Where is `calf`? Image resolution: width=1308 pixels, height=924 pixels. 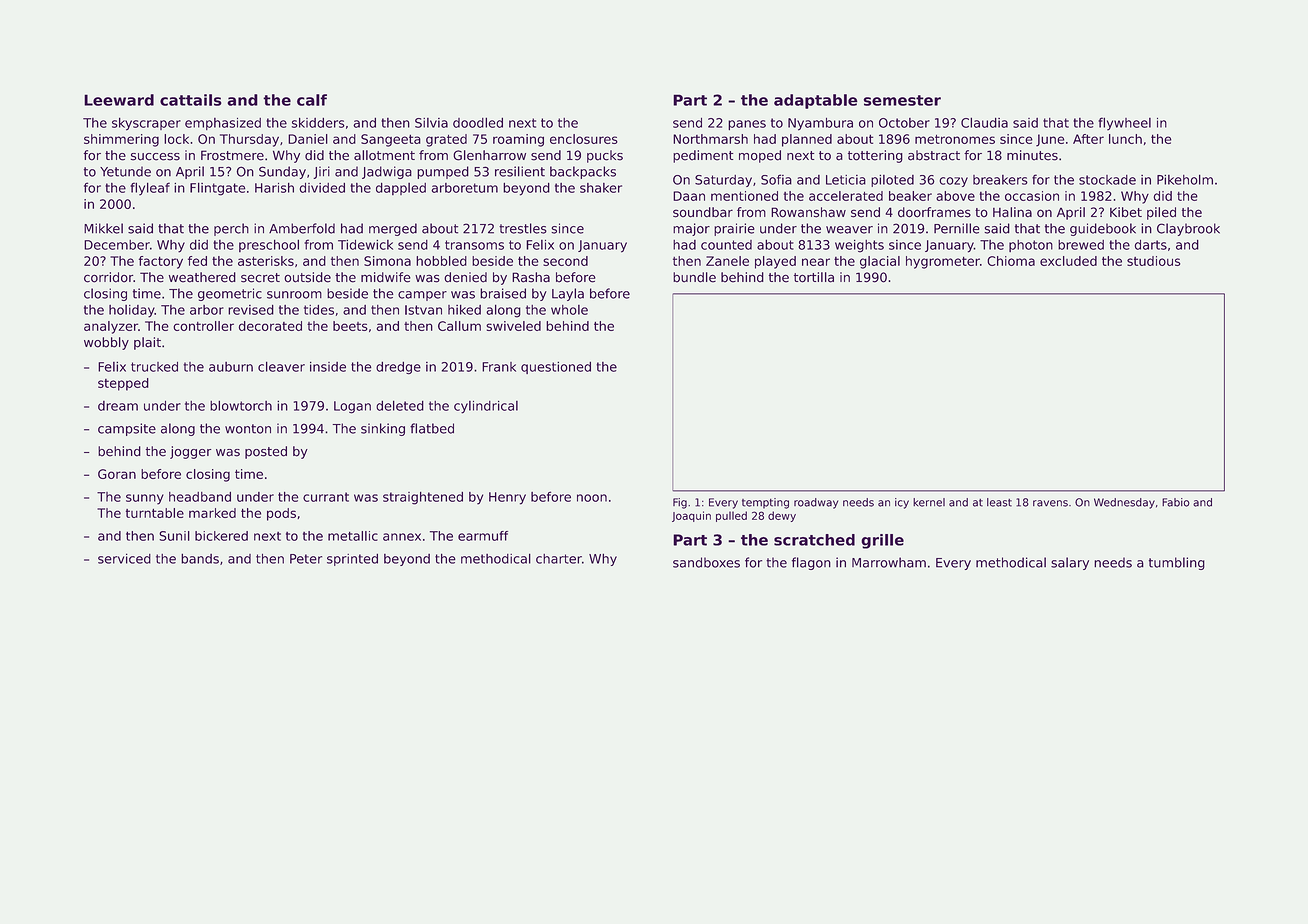
calf is located at coordinates (312, 100).
